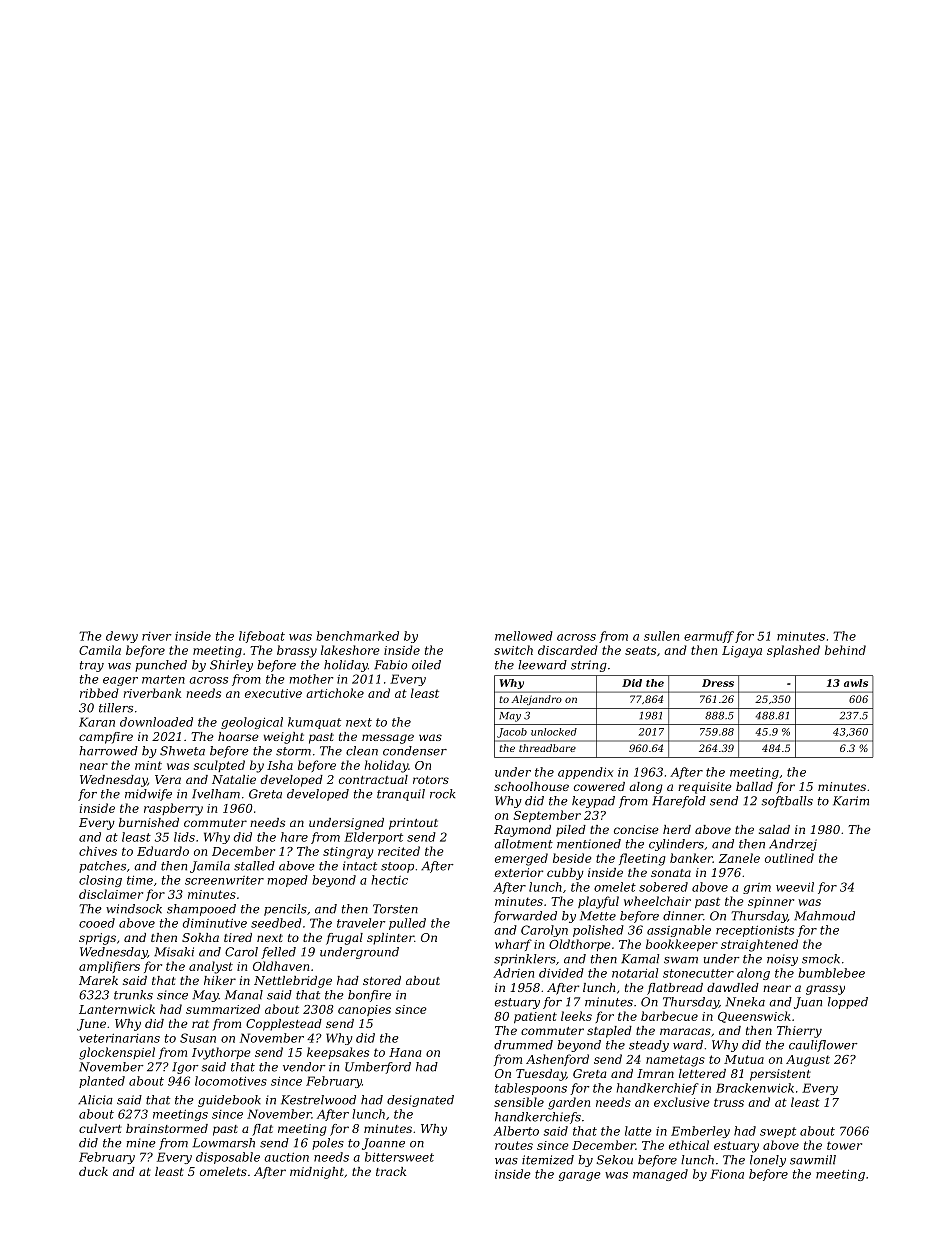 The image size is (952, 1233). I want to click on requisite, so click(705, 788).
